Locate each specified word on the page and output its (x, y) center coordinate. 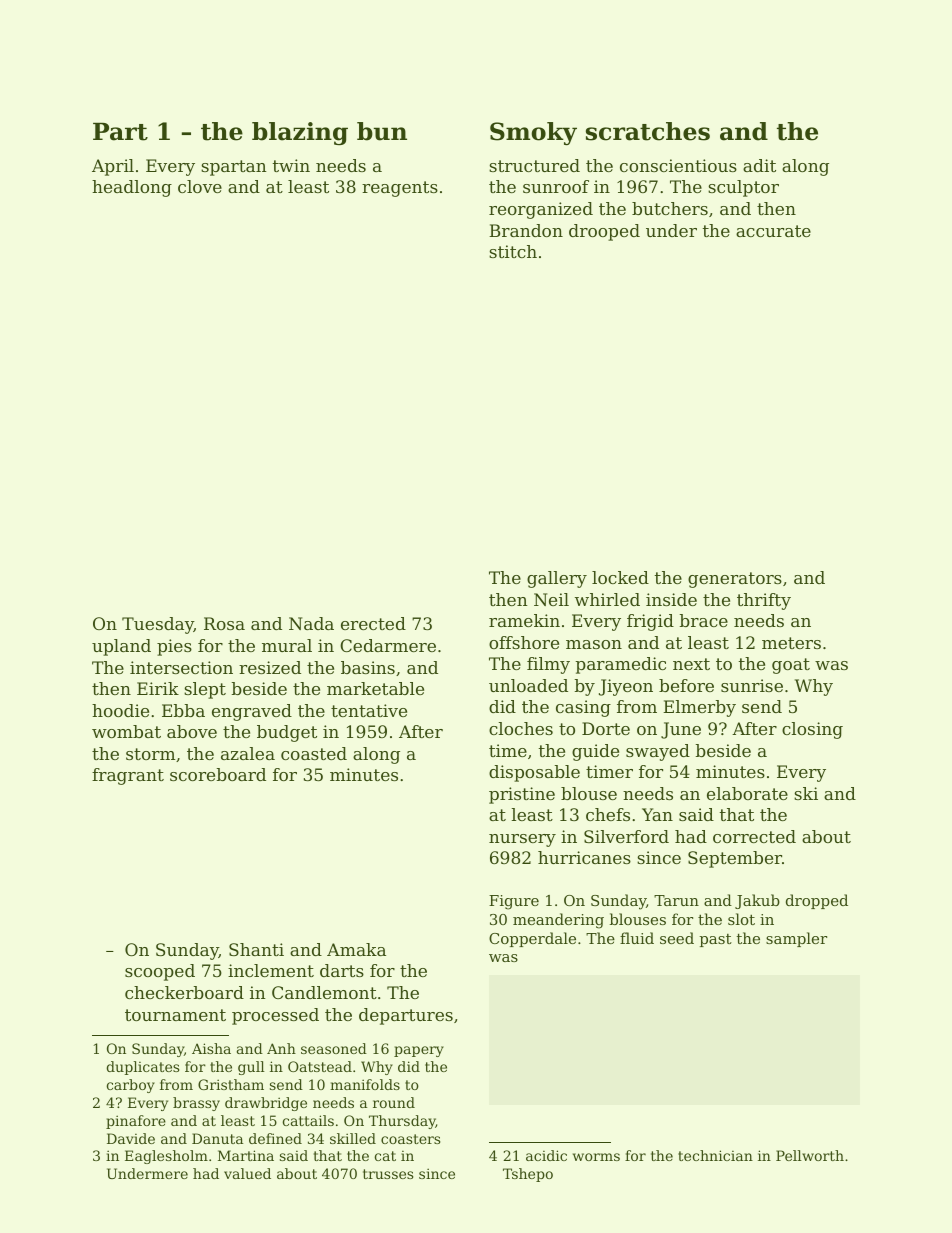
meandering (558, 921)
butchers (670, 208)
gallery (557, 579)
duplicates (143, 1068)
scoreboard (218, 774)
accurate (773, 231)
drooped (604, 232)
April (113, 167)
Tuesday (158, 625)
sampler (796, 939)
